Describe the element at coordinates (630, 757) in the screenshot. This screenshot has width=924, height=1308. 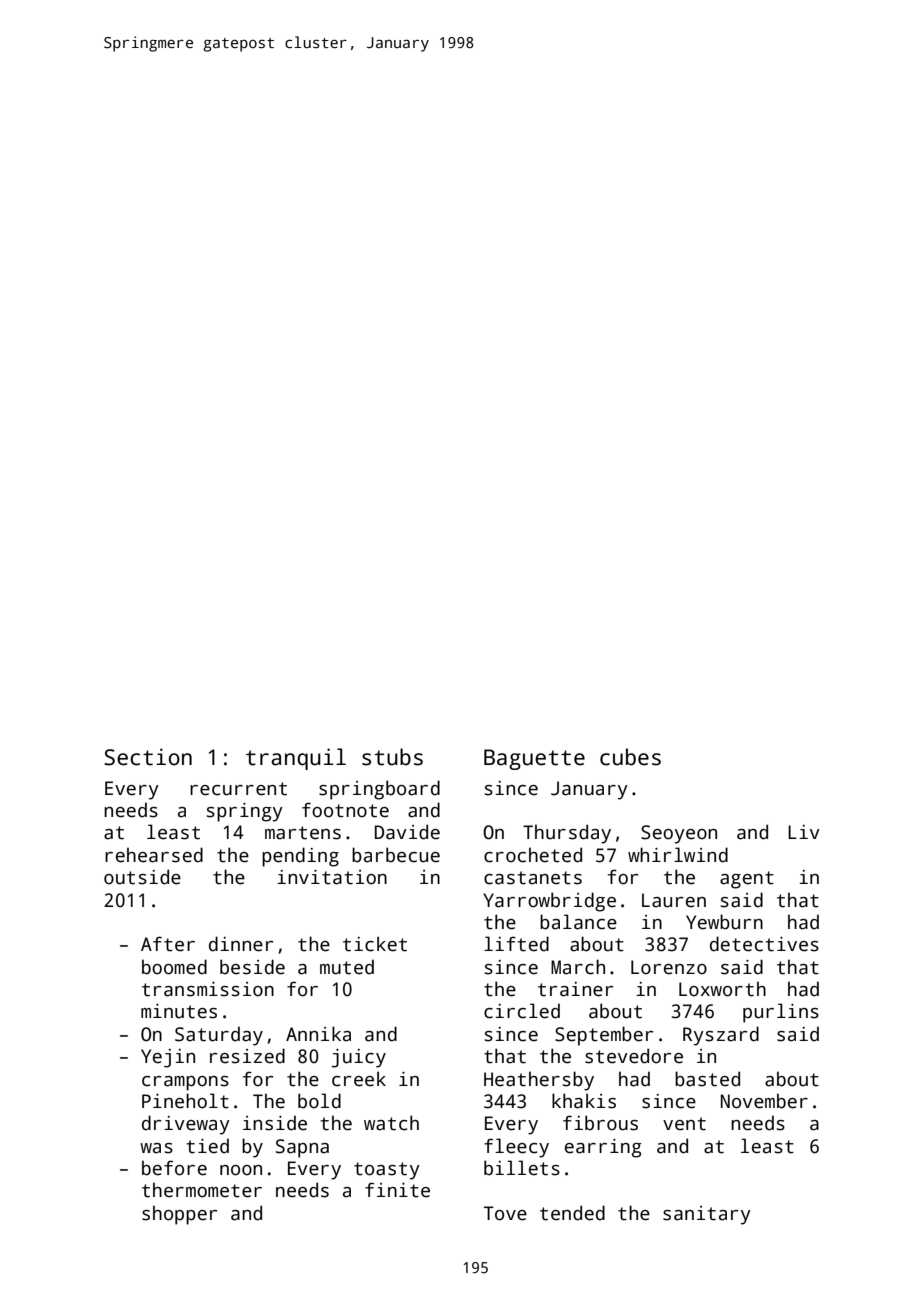
I see `cubes` at that location.
